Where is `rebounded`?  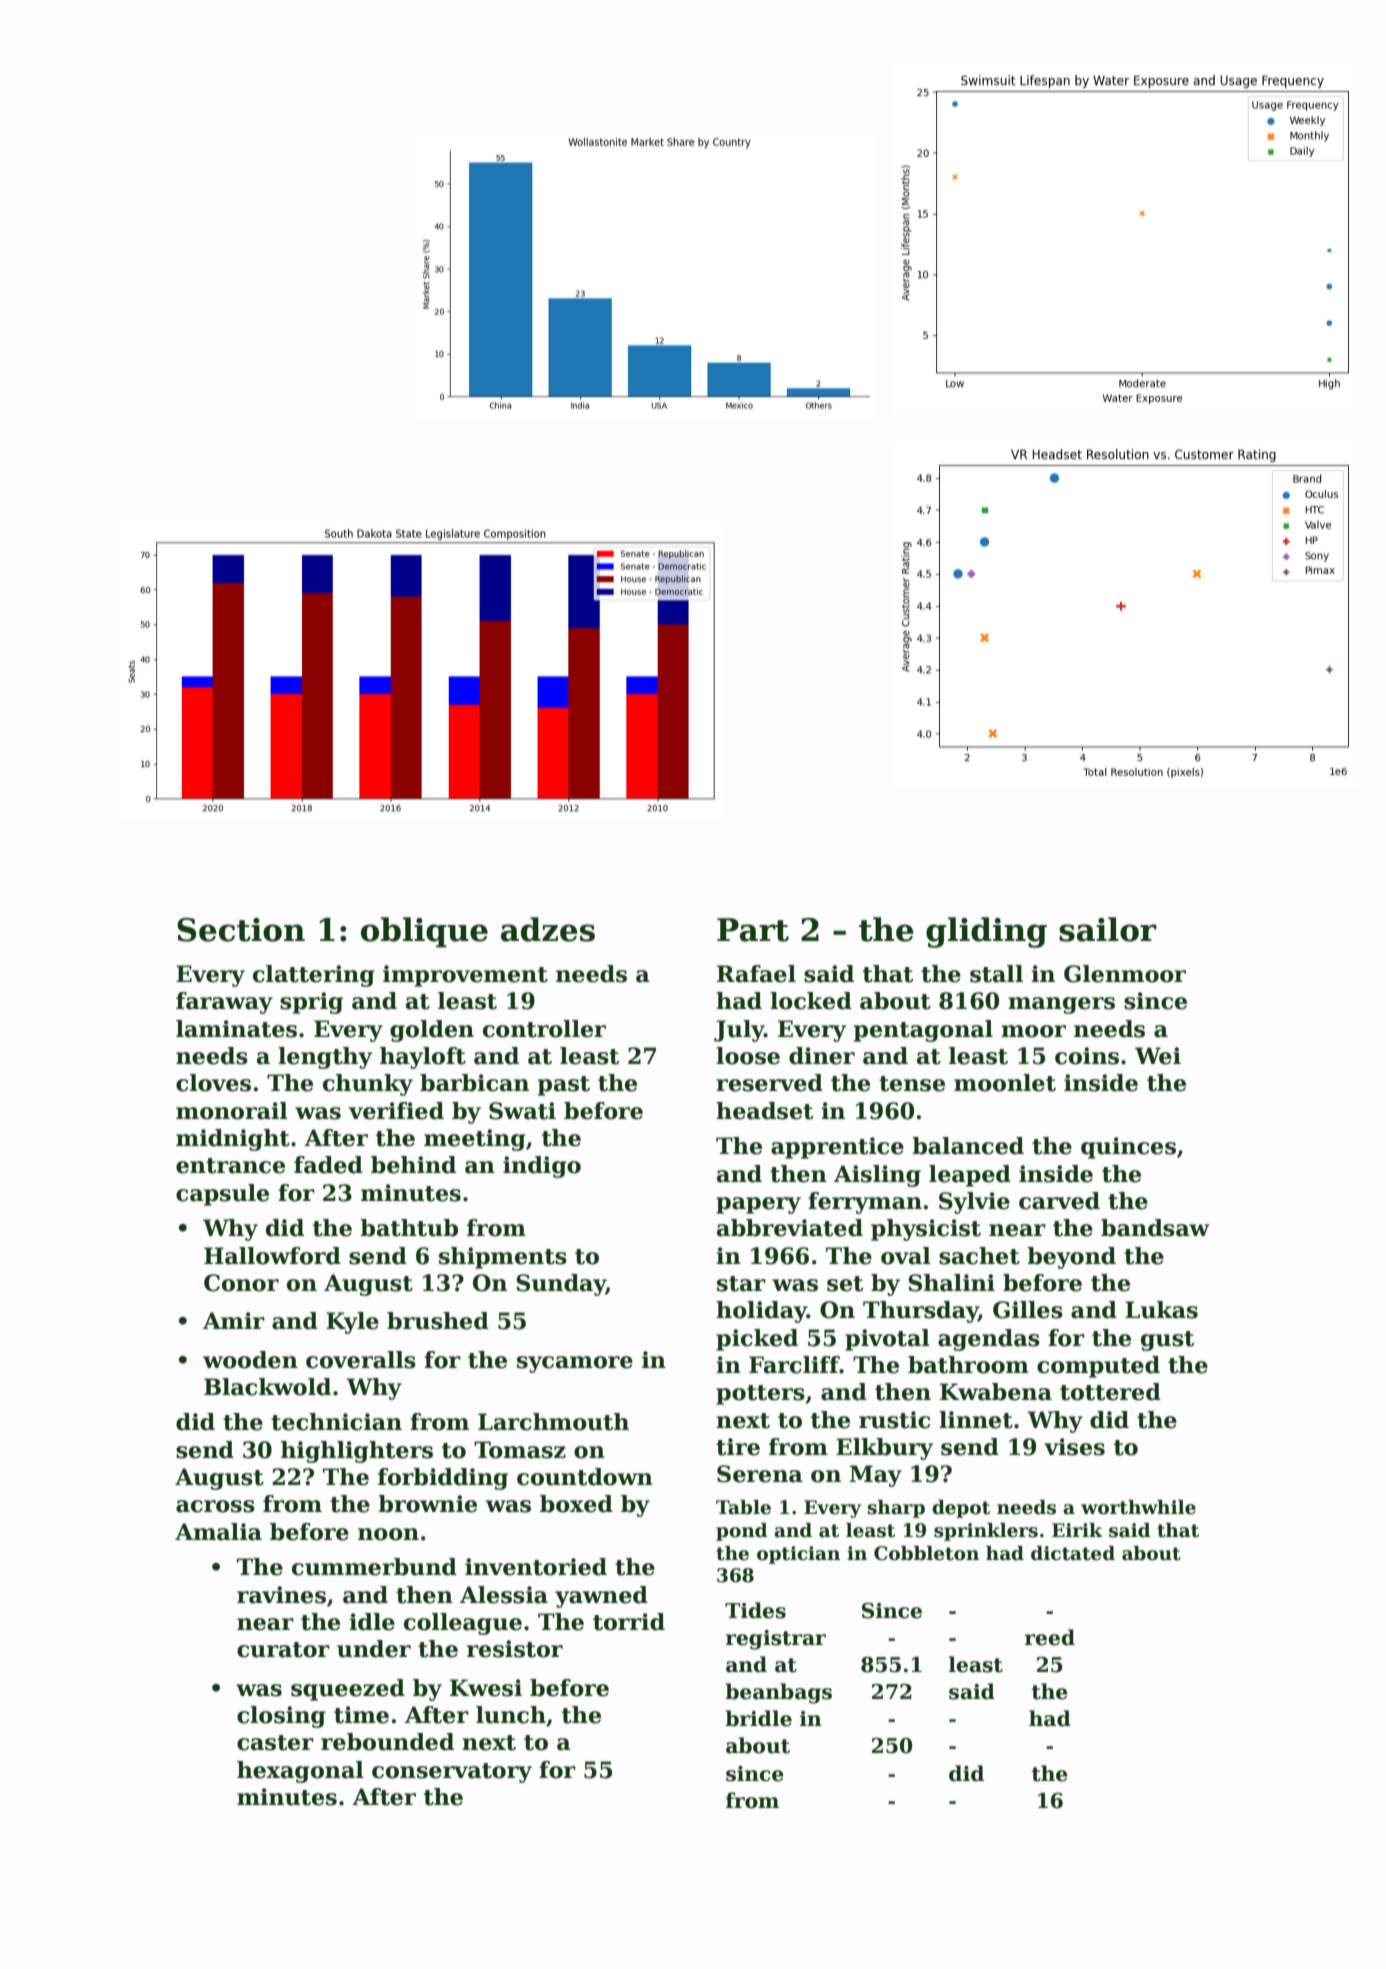 rebounded is located at coordinates (387, 1742).
